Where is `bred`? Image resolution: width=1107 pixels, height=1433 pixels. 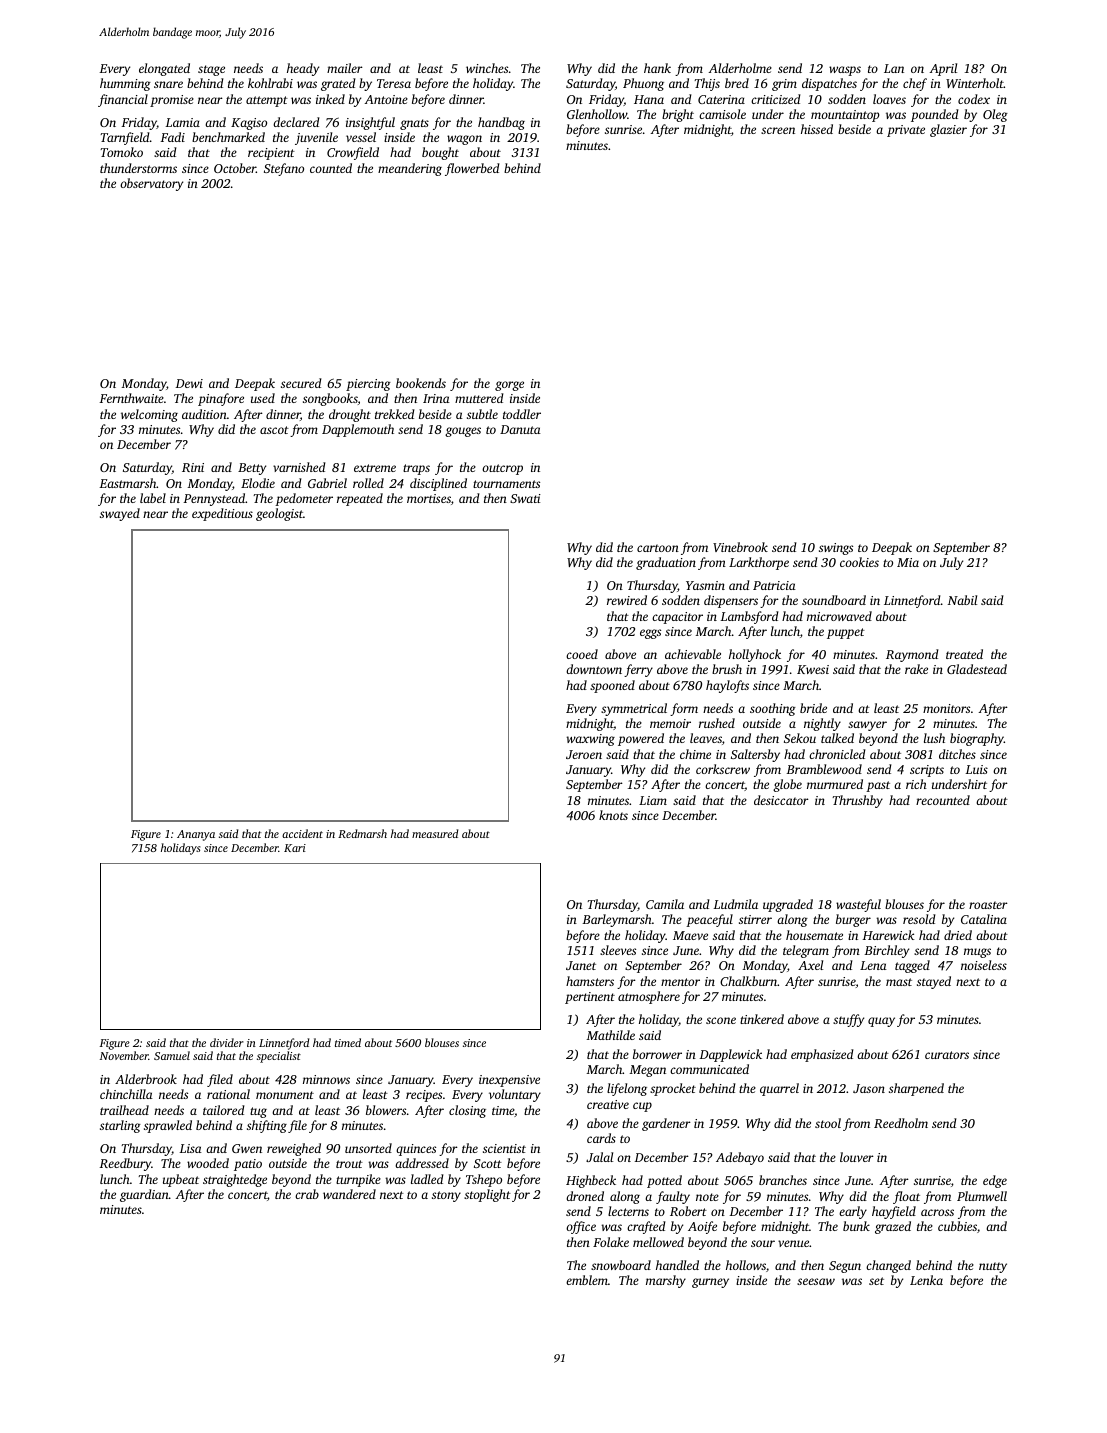
bred is located at coordinates (737, 83).
